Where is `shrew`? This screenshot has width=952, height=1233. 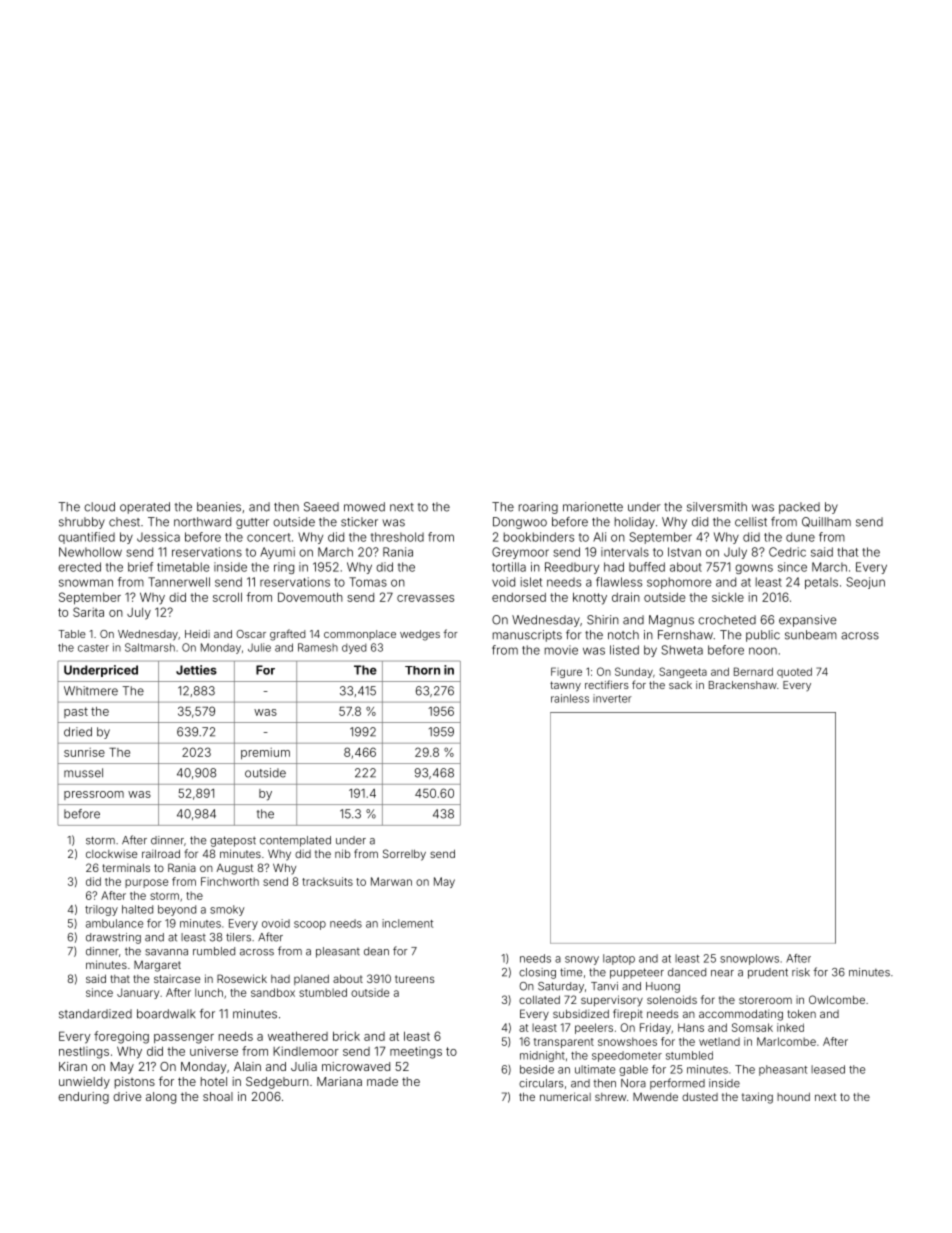 shrew is located at coordinates (610, 1097).
